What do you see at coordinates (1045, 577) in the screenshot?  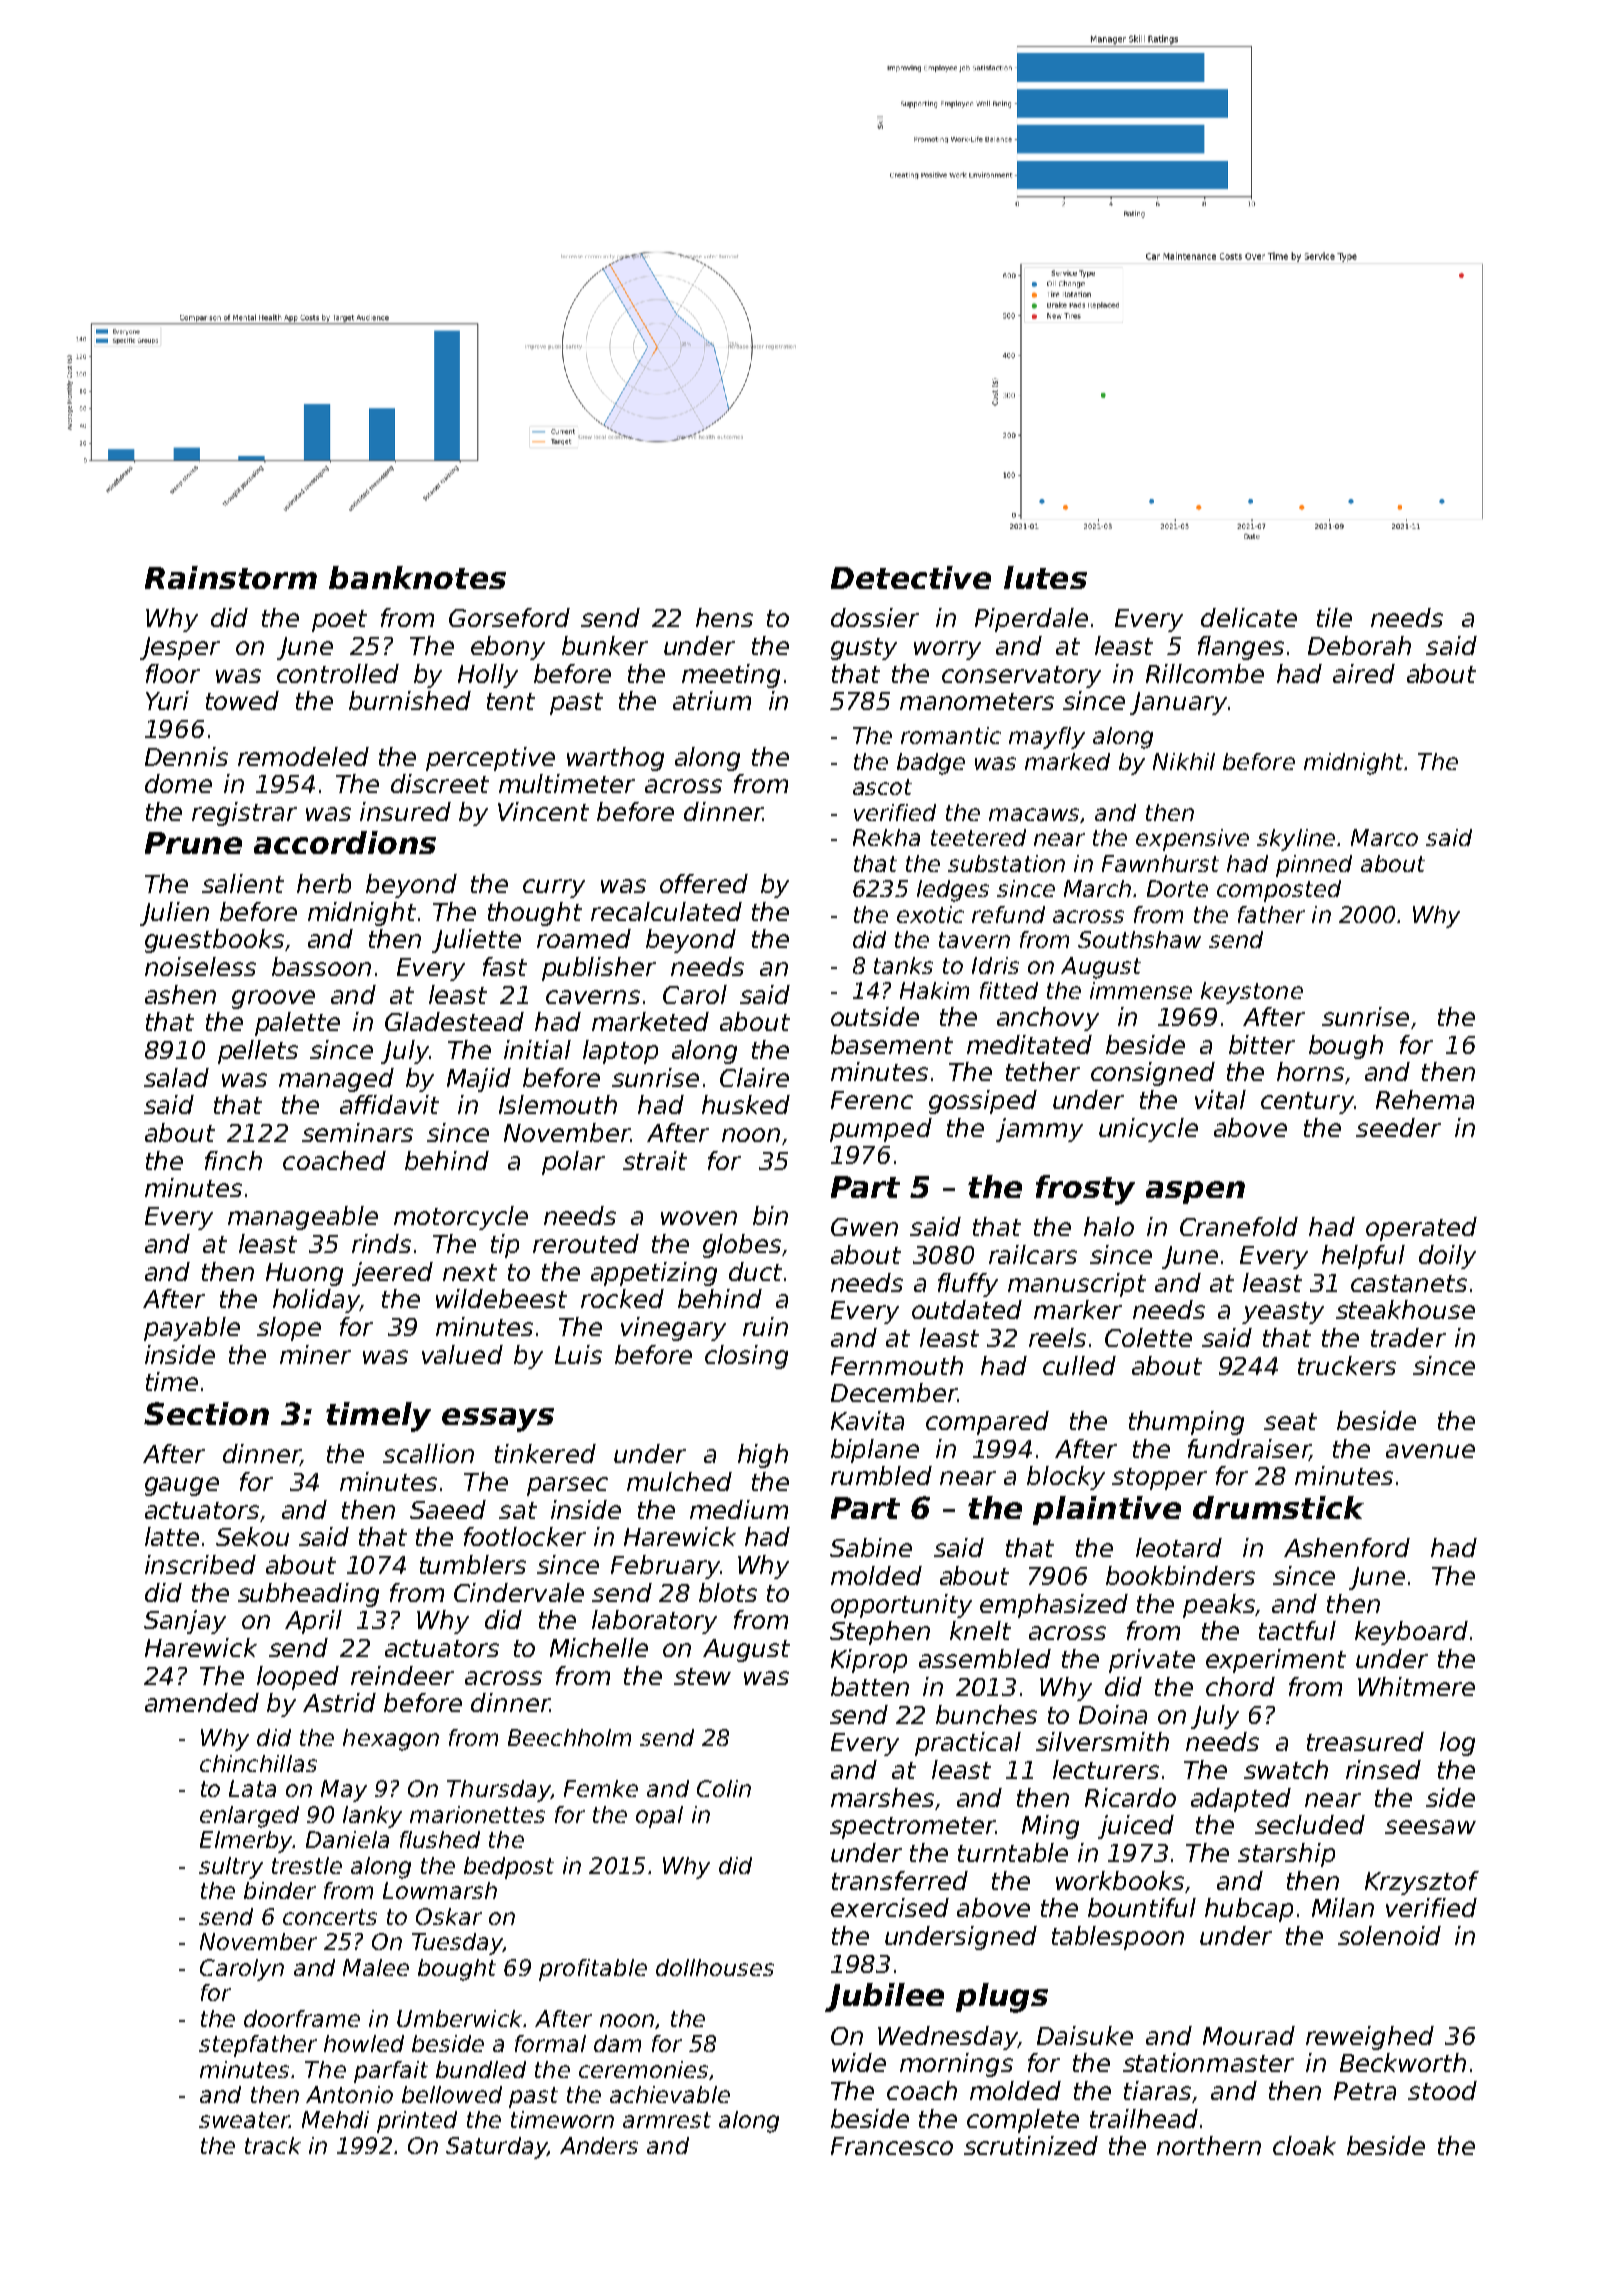 I see `lutes` at bounding box center [1045, 577].
